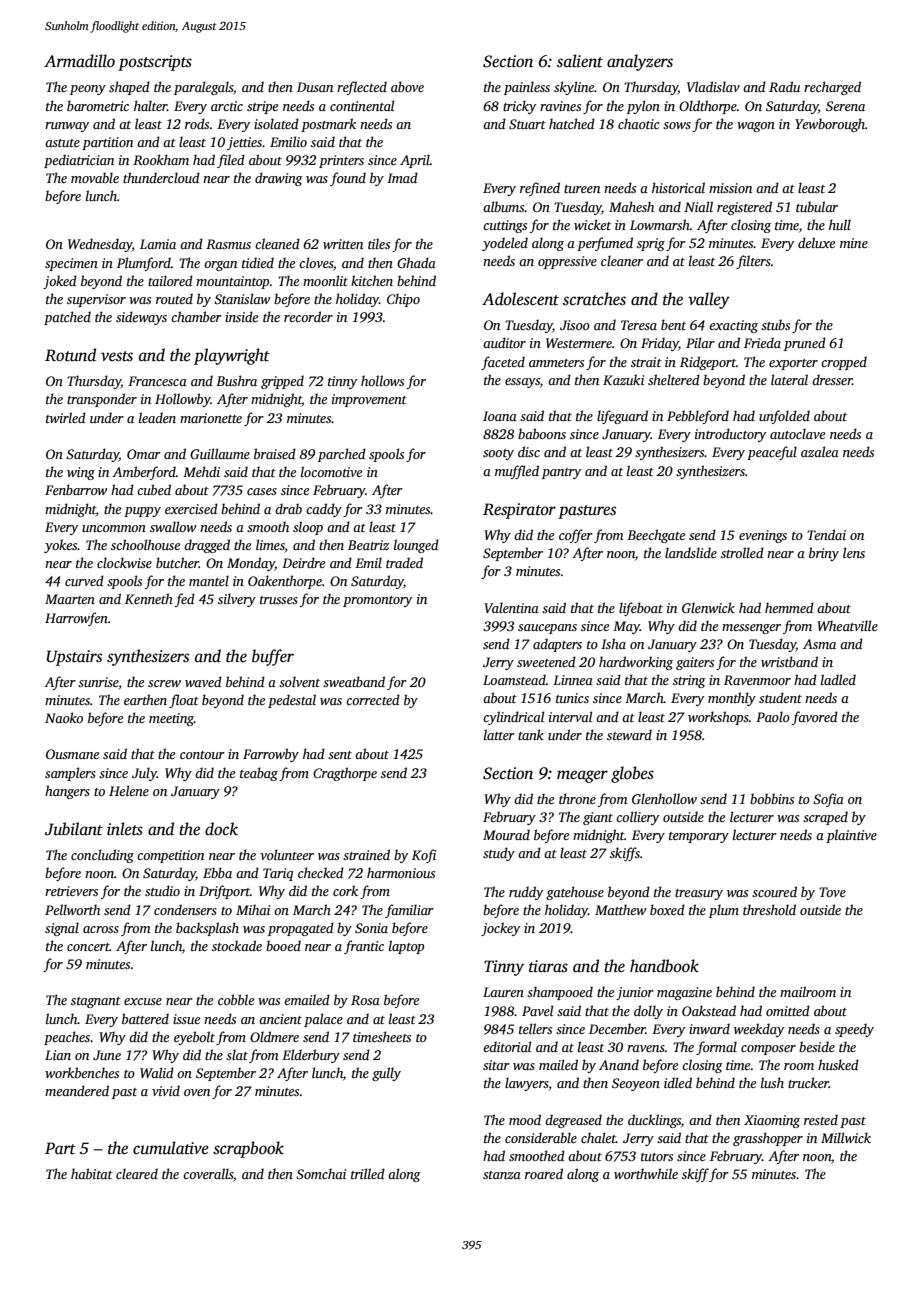 The width and height of the screenshot is (924, 1308). I want to click on azalea, so click(820, 451).
